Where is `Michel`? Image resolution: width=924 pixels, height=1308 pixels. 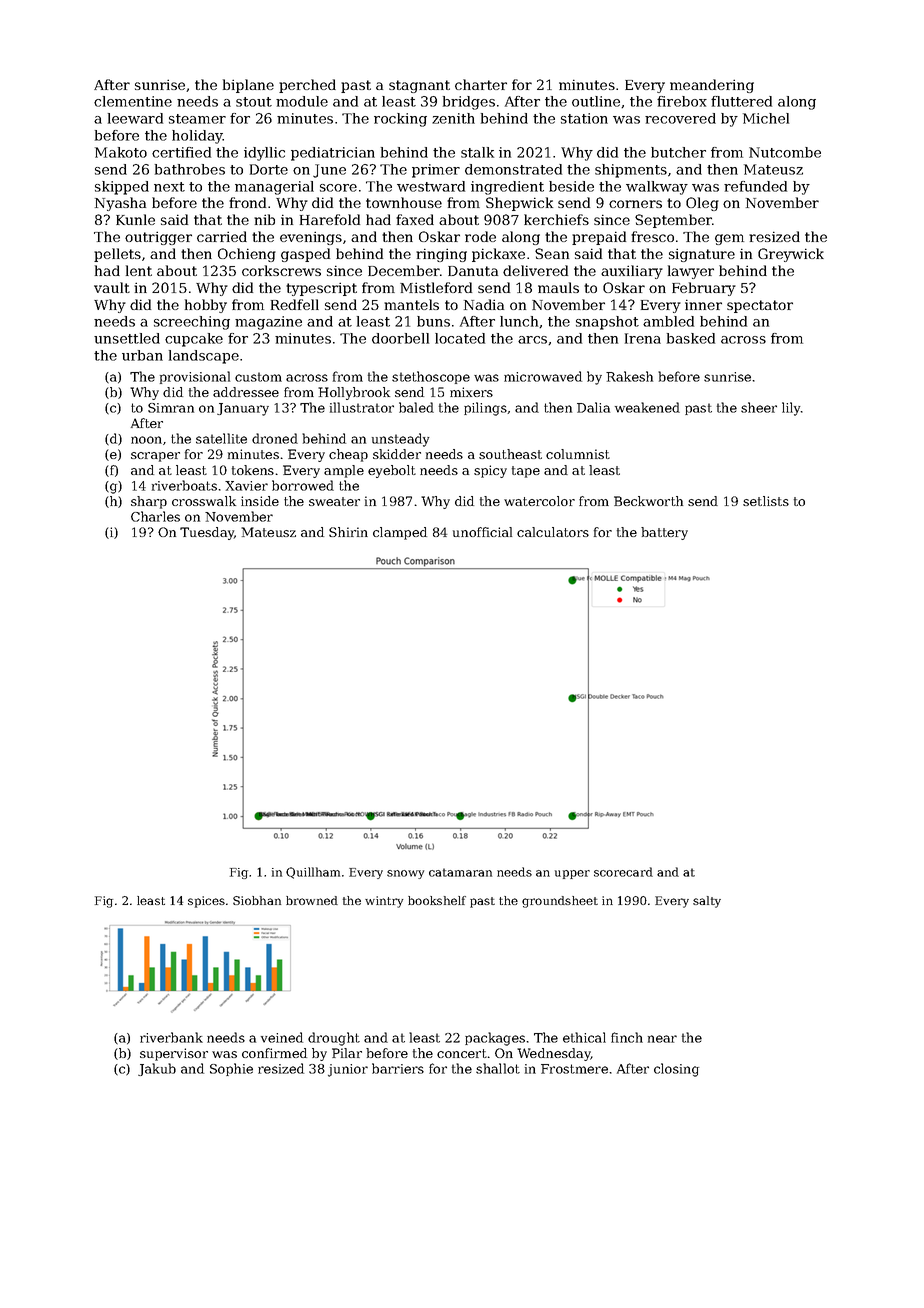 Michel is located at coordinates (766, 118).
